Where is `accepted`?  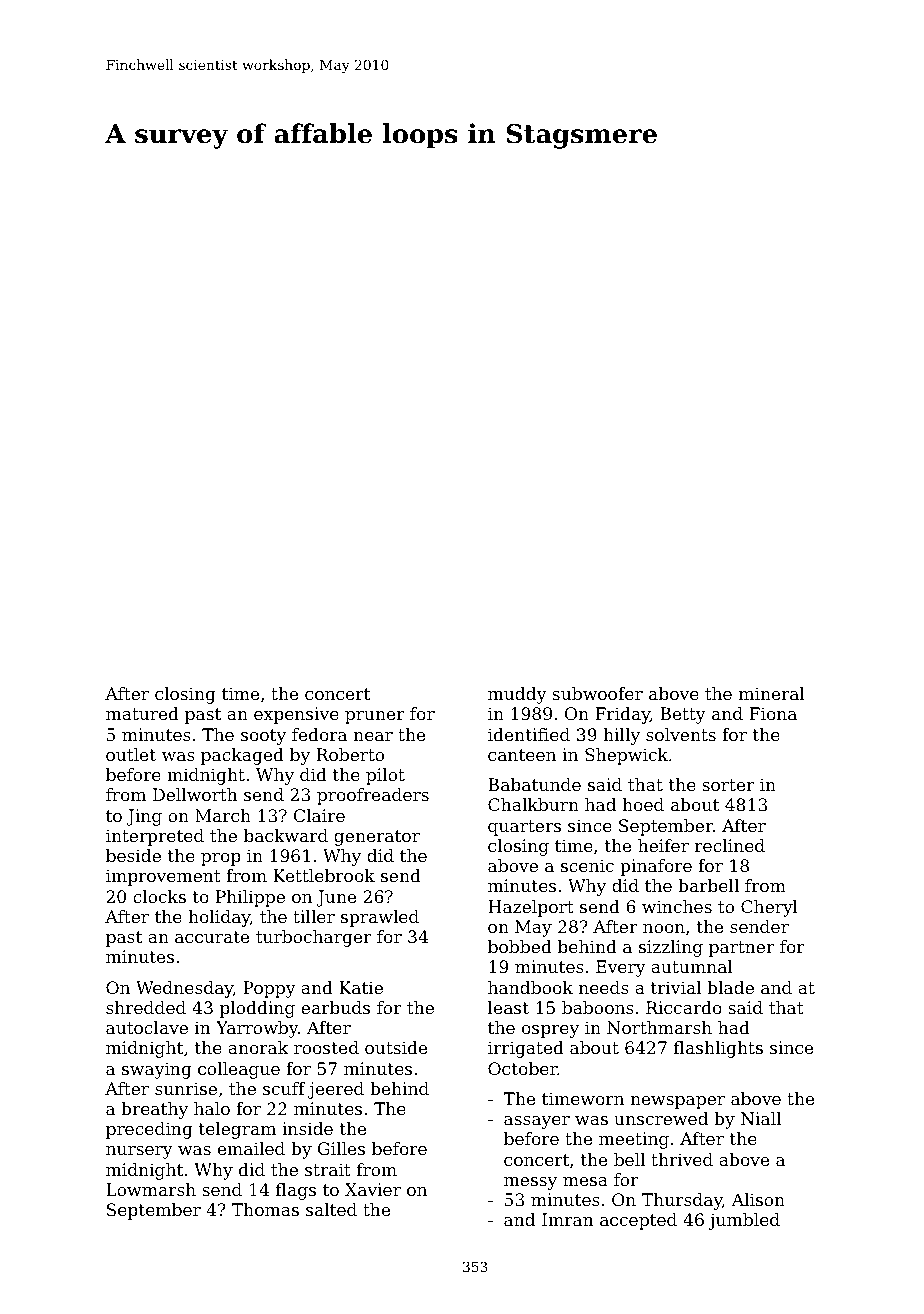
accepted is located at coordinates (638, 1221).
